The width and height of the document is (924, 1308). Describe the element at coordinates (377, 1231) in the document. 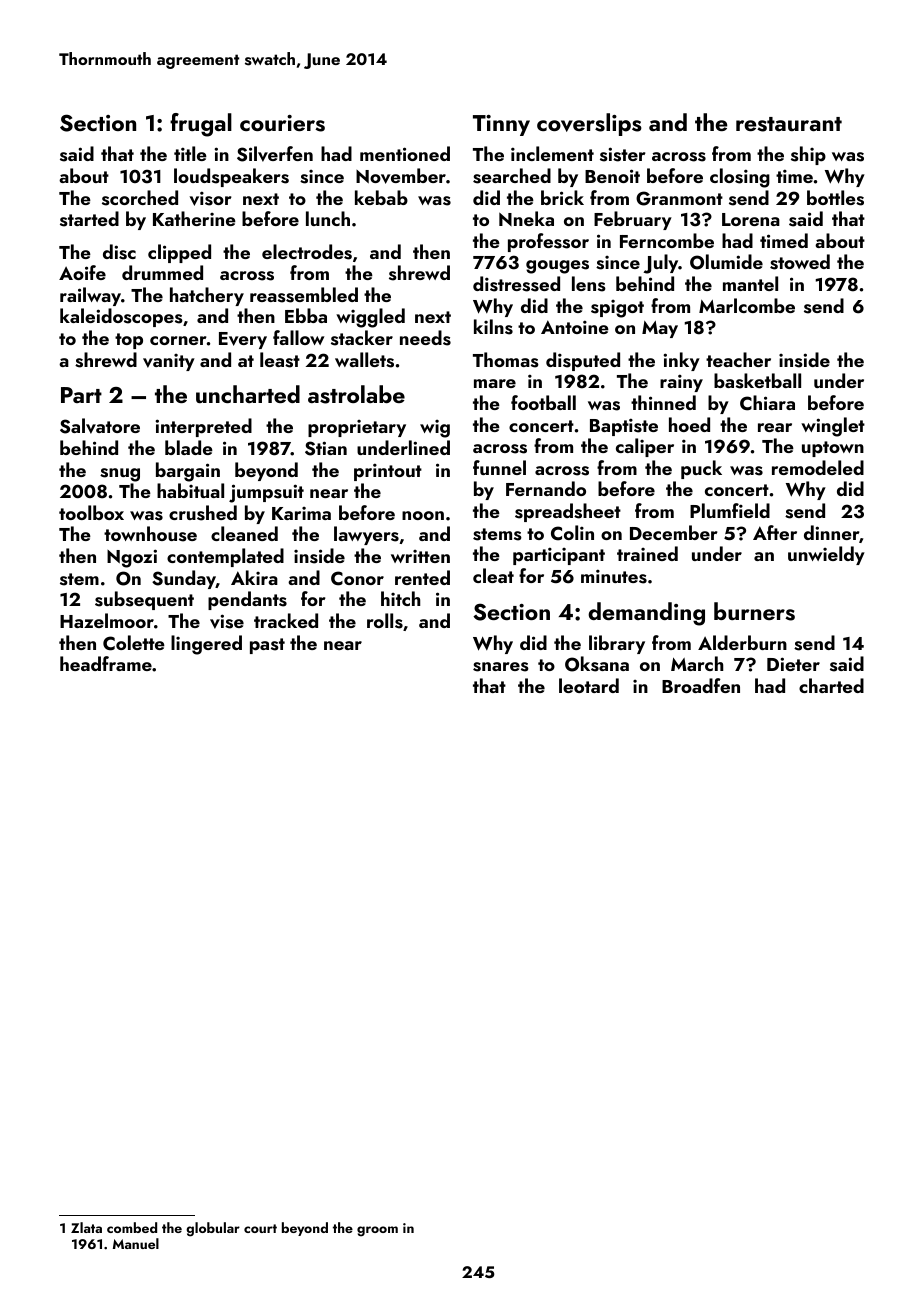

I see `groom` at that location.
